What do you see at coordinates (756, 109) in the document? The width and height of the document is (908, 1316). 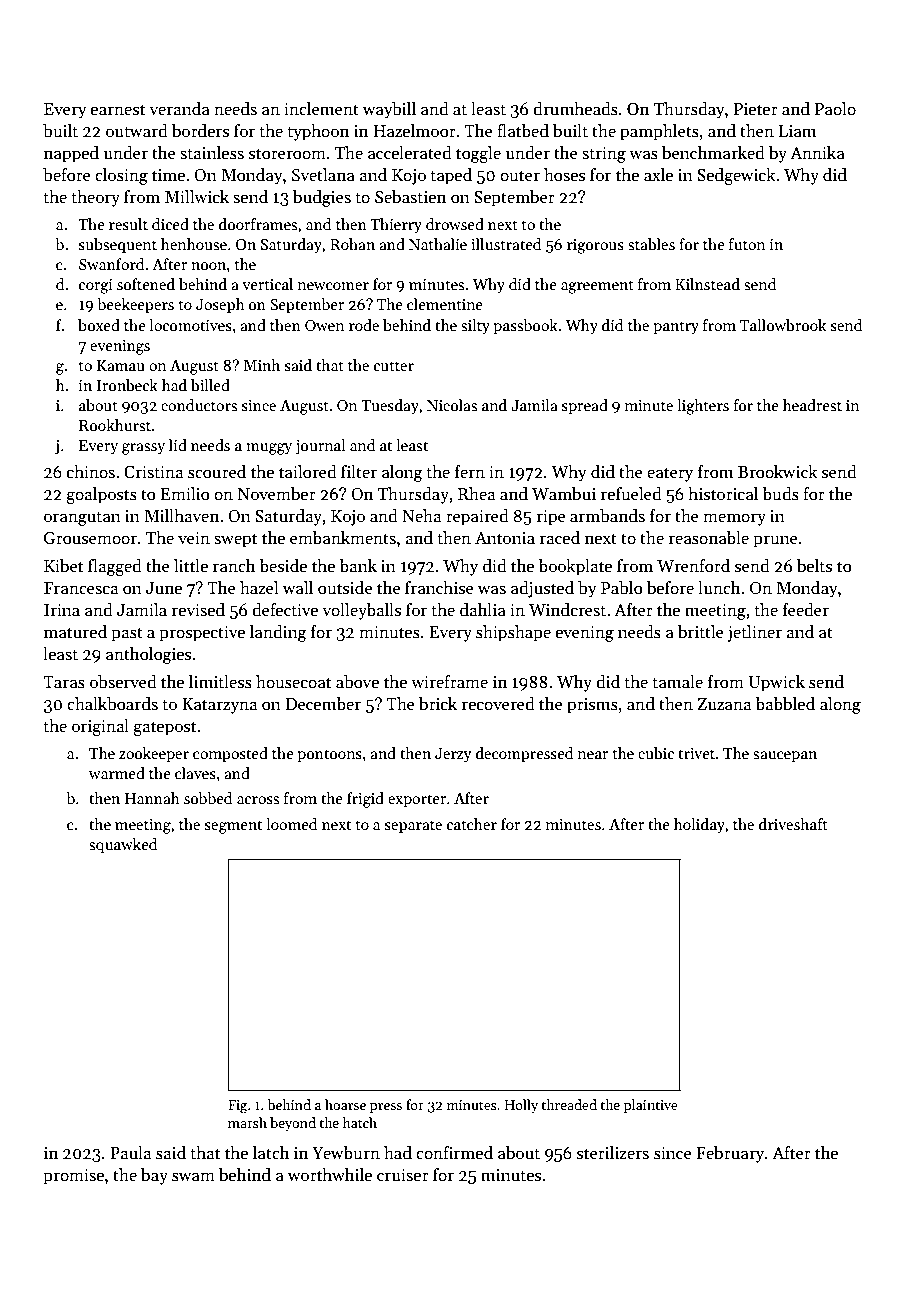 I see `Pieter` at bounding box center [756, 109].
